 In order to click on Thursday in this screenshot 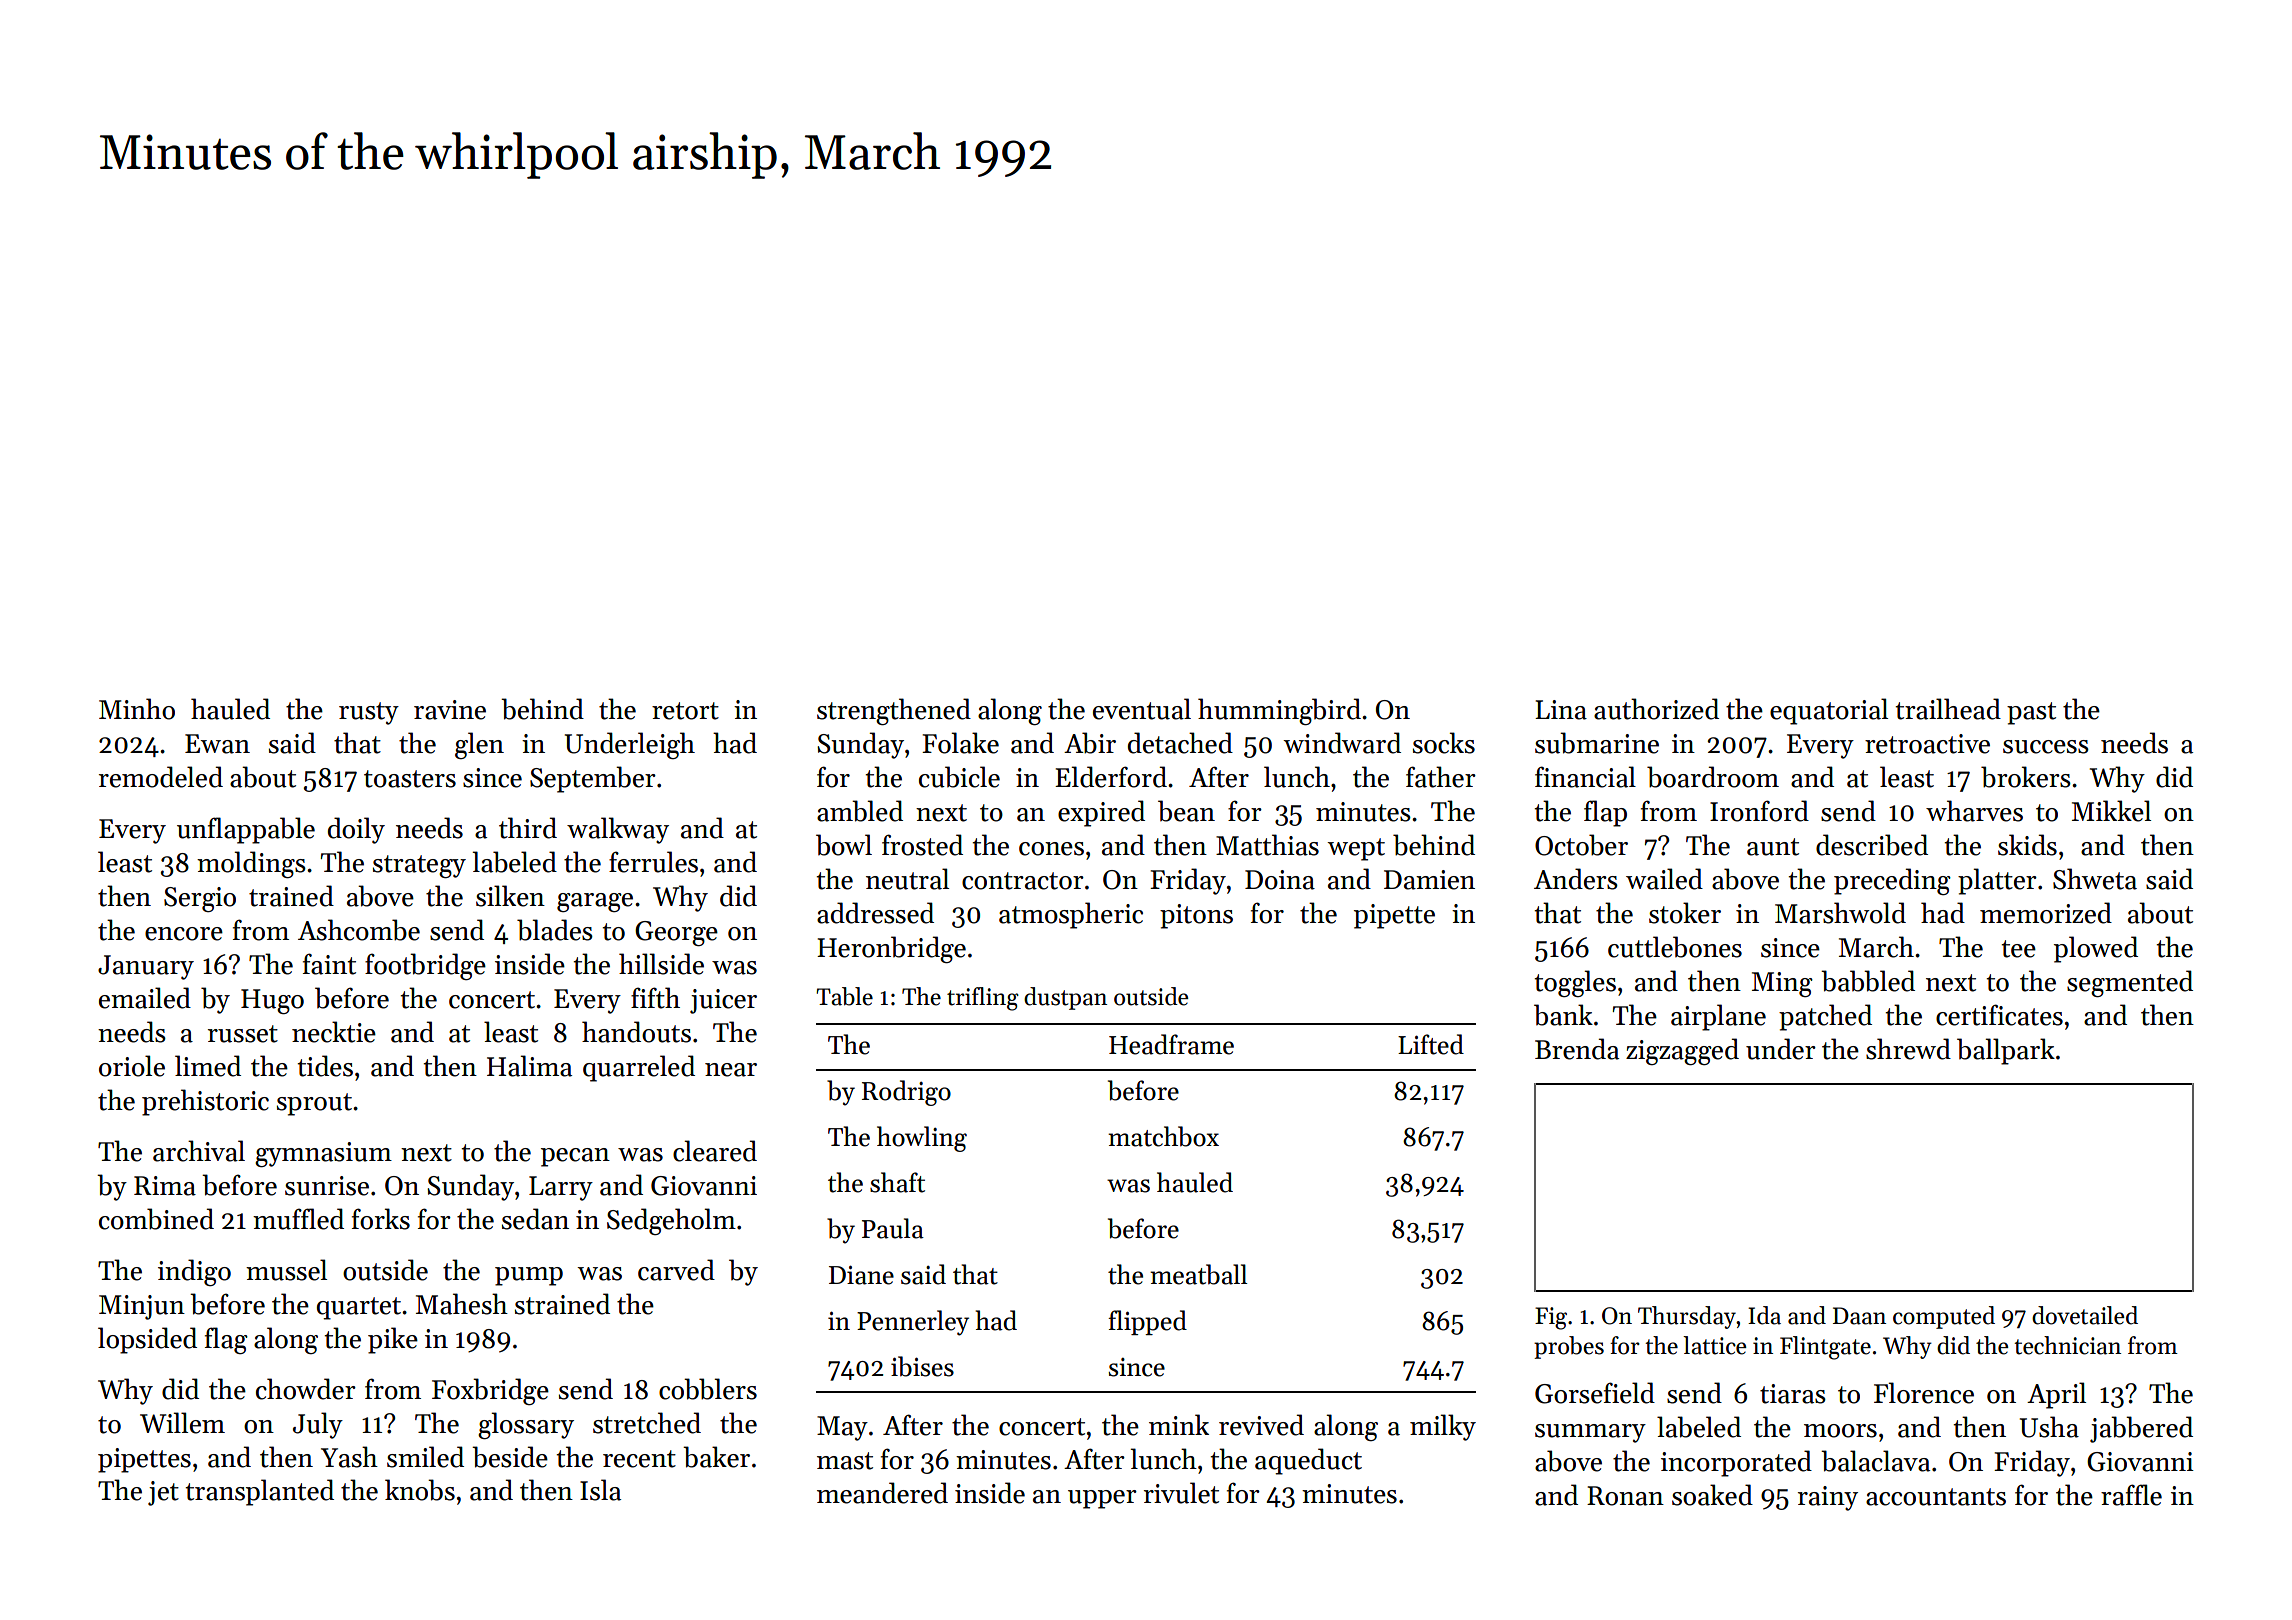, I will do `click(1687, 1317)`.
